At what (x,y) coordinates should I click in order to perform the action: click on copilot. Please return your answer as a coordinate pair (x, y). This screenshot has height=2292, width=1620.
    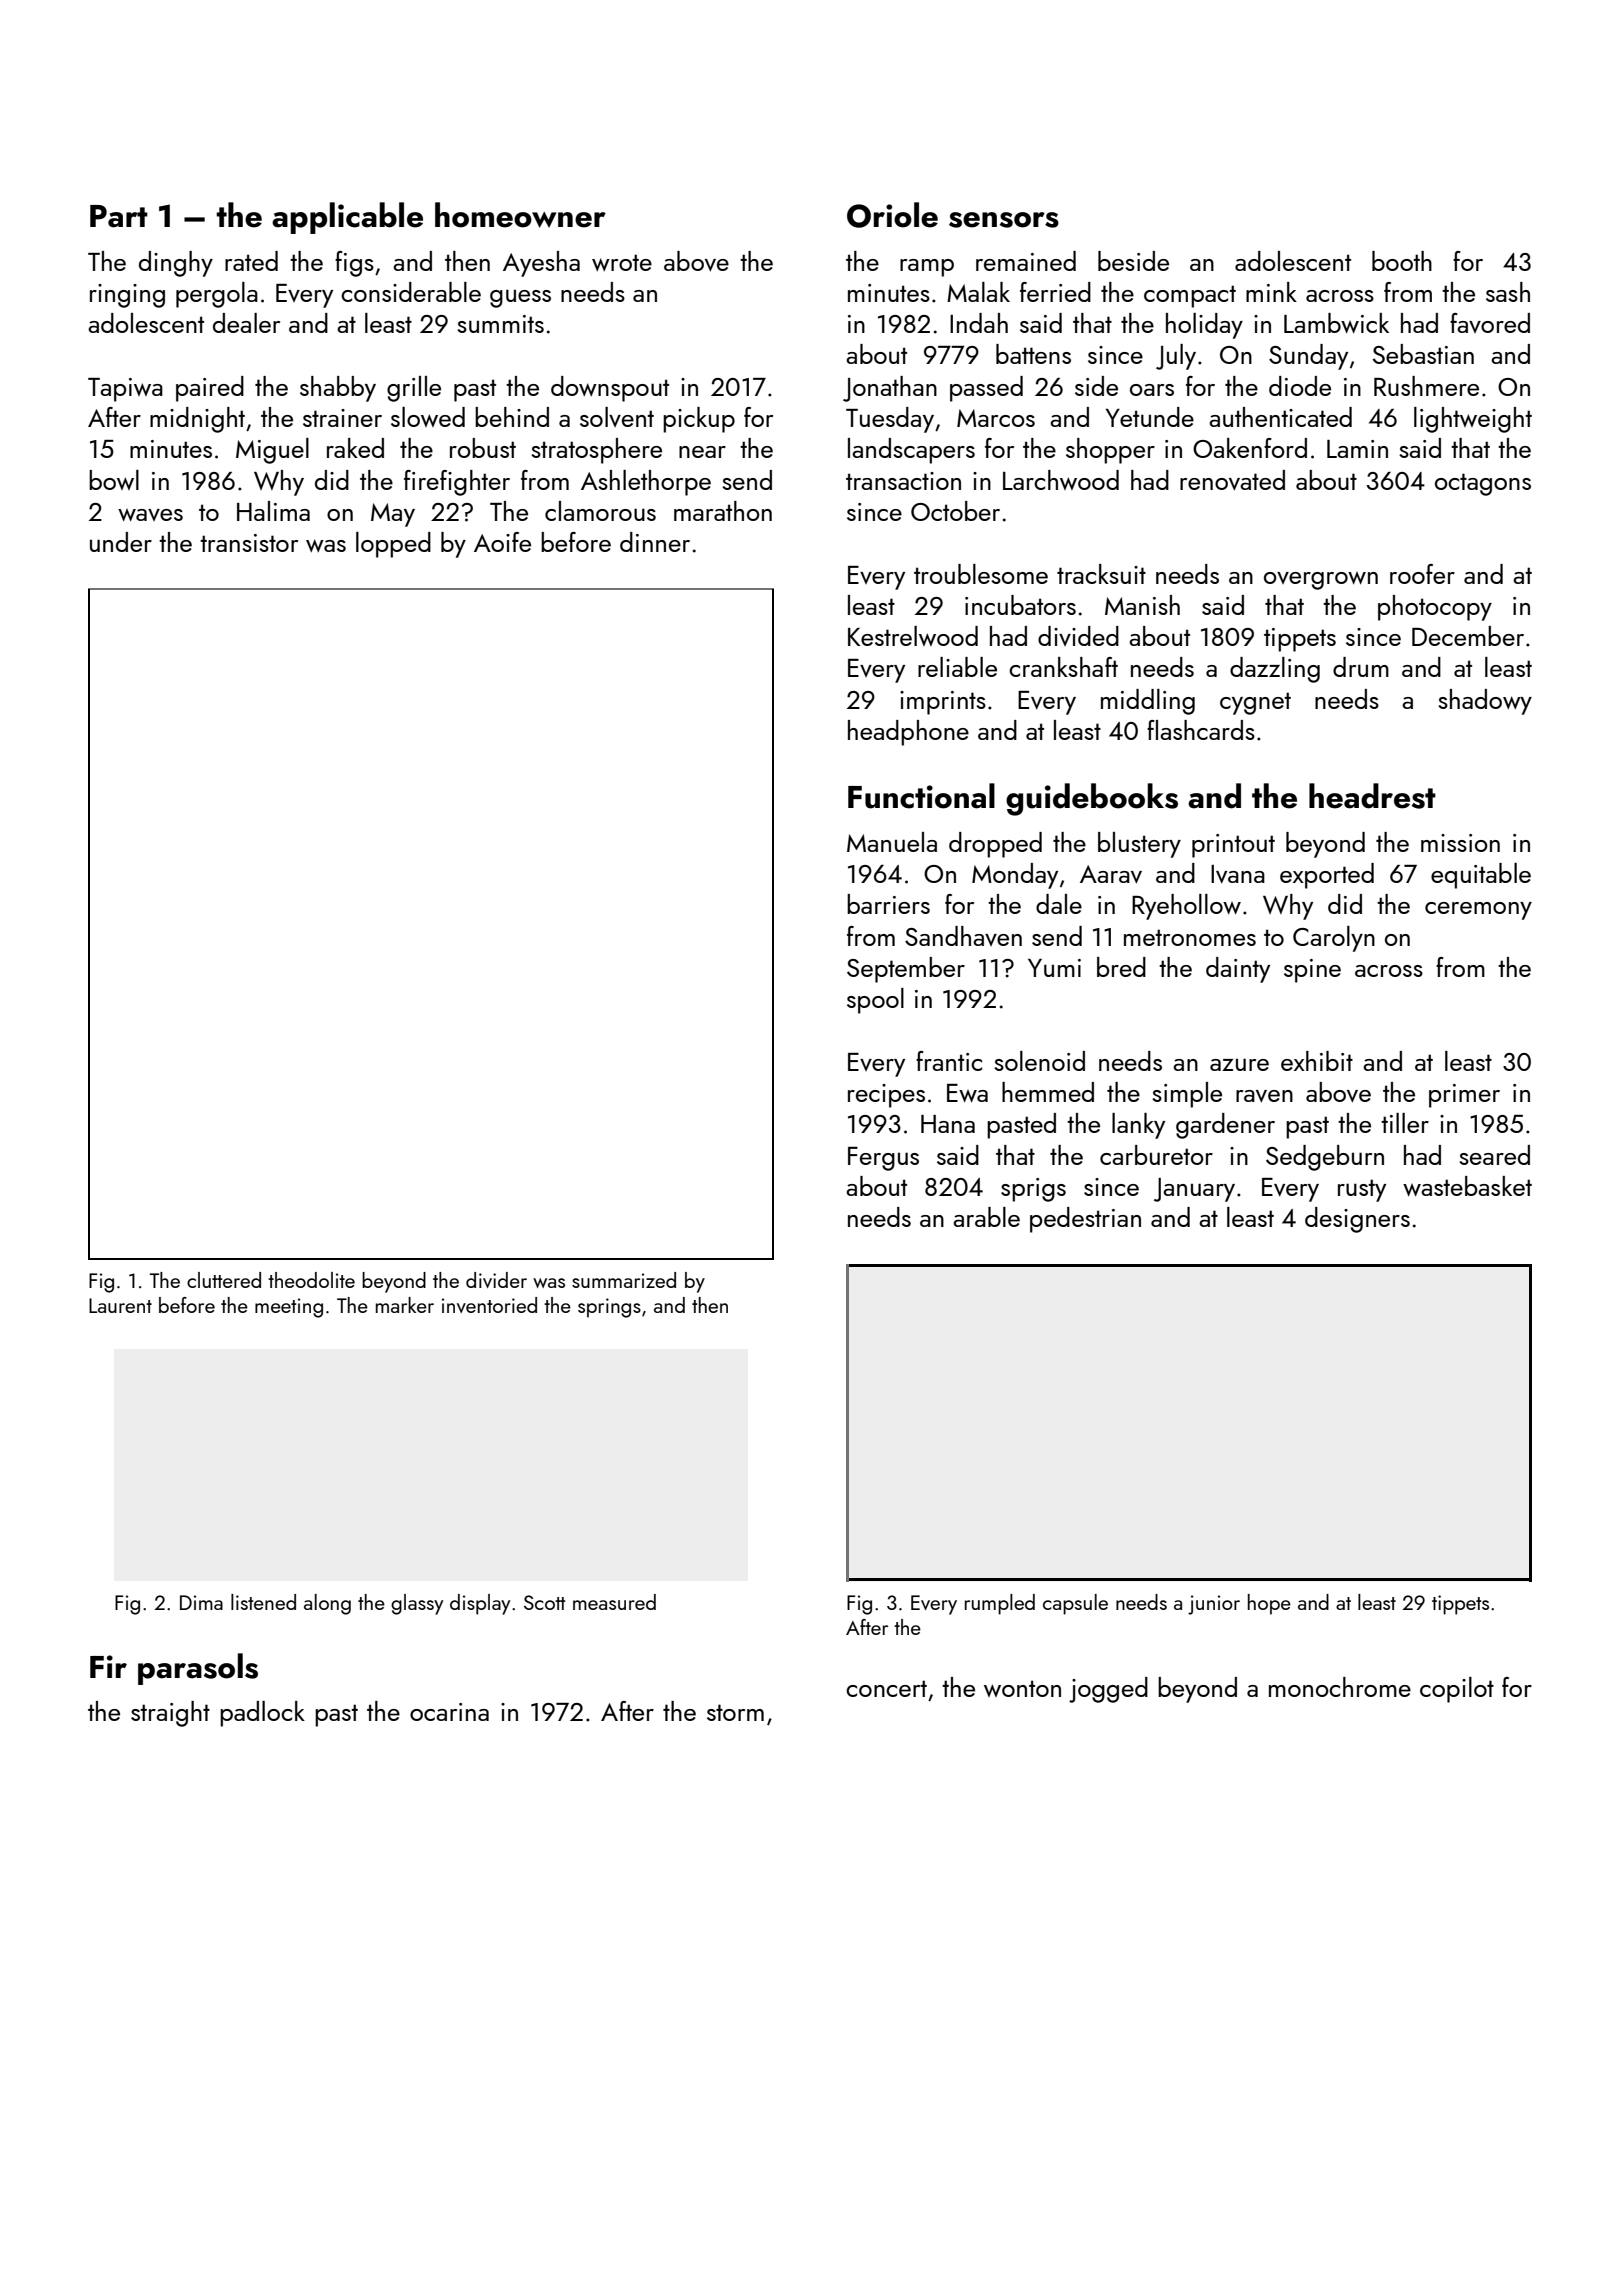
    Looking at the image, I should click on (1457, 1690).
